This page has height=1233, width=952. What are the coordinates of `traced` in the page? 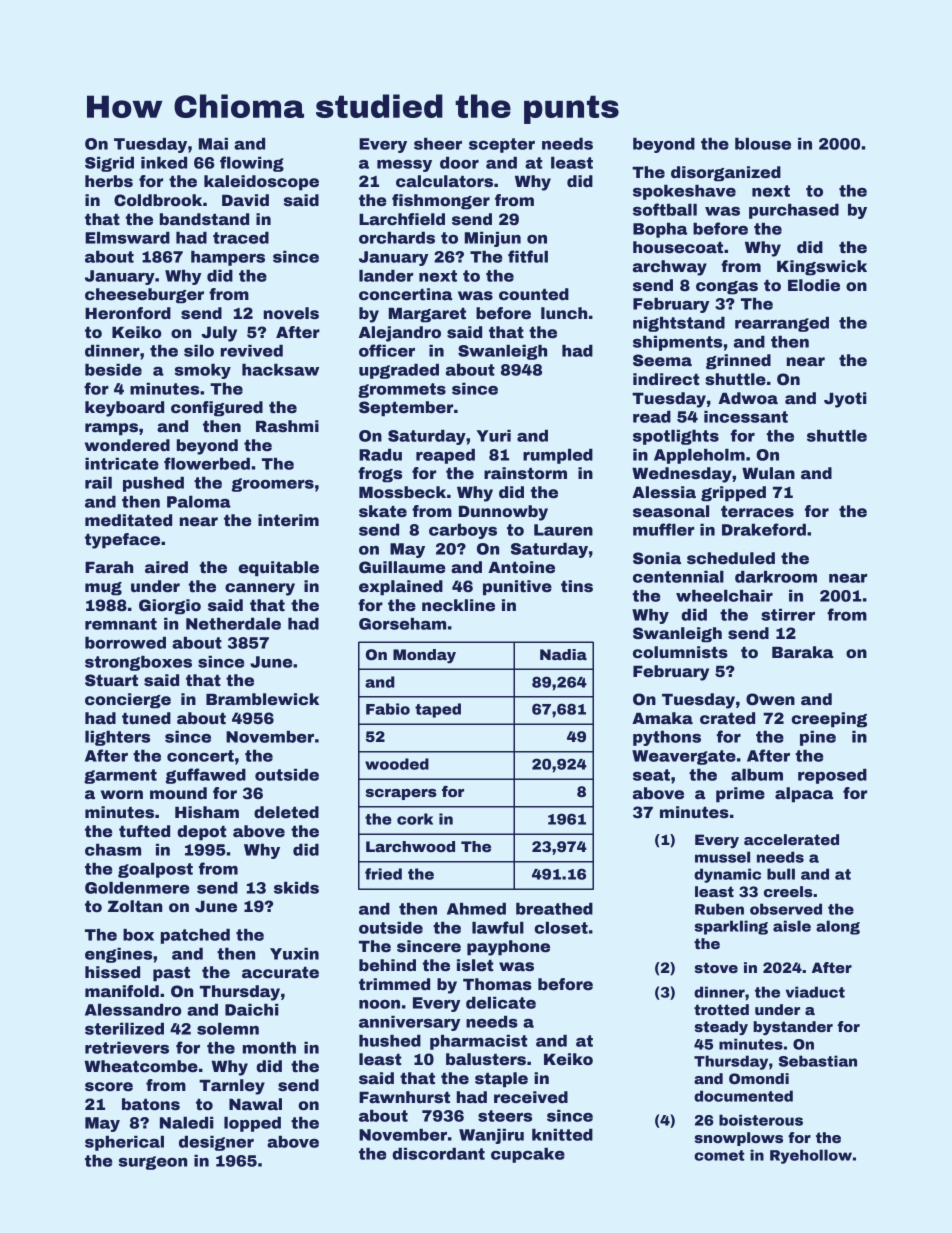 It's located at (241, 238).
